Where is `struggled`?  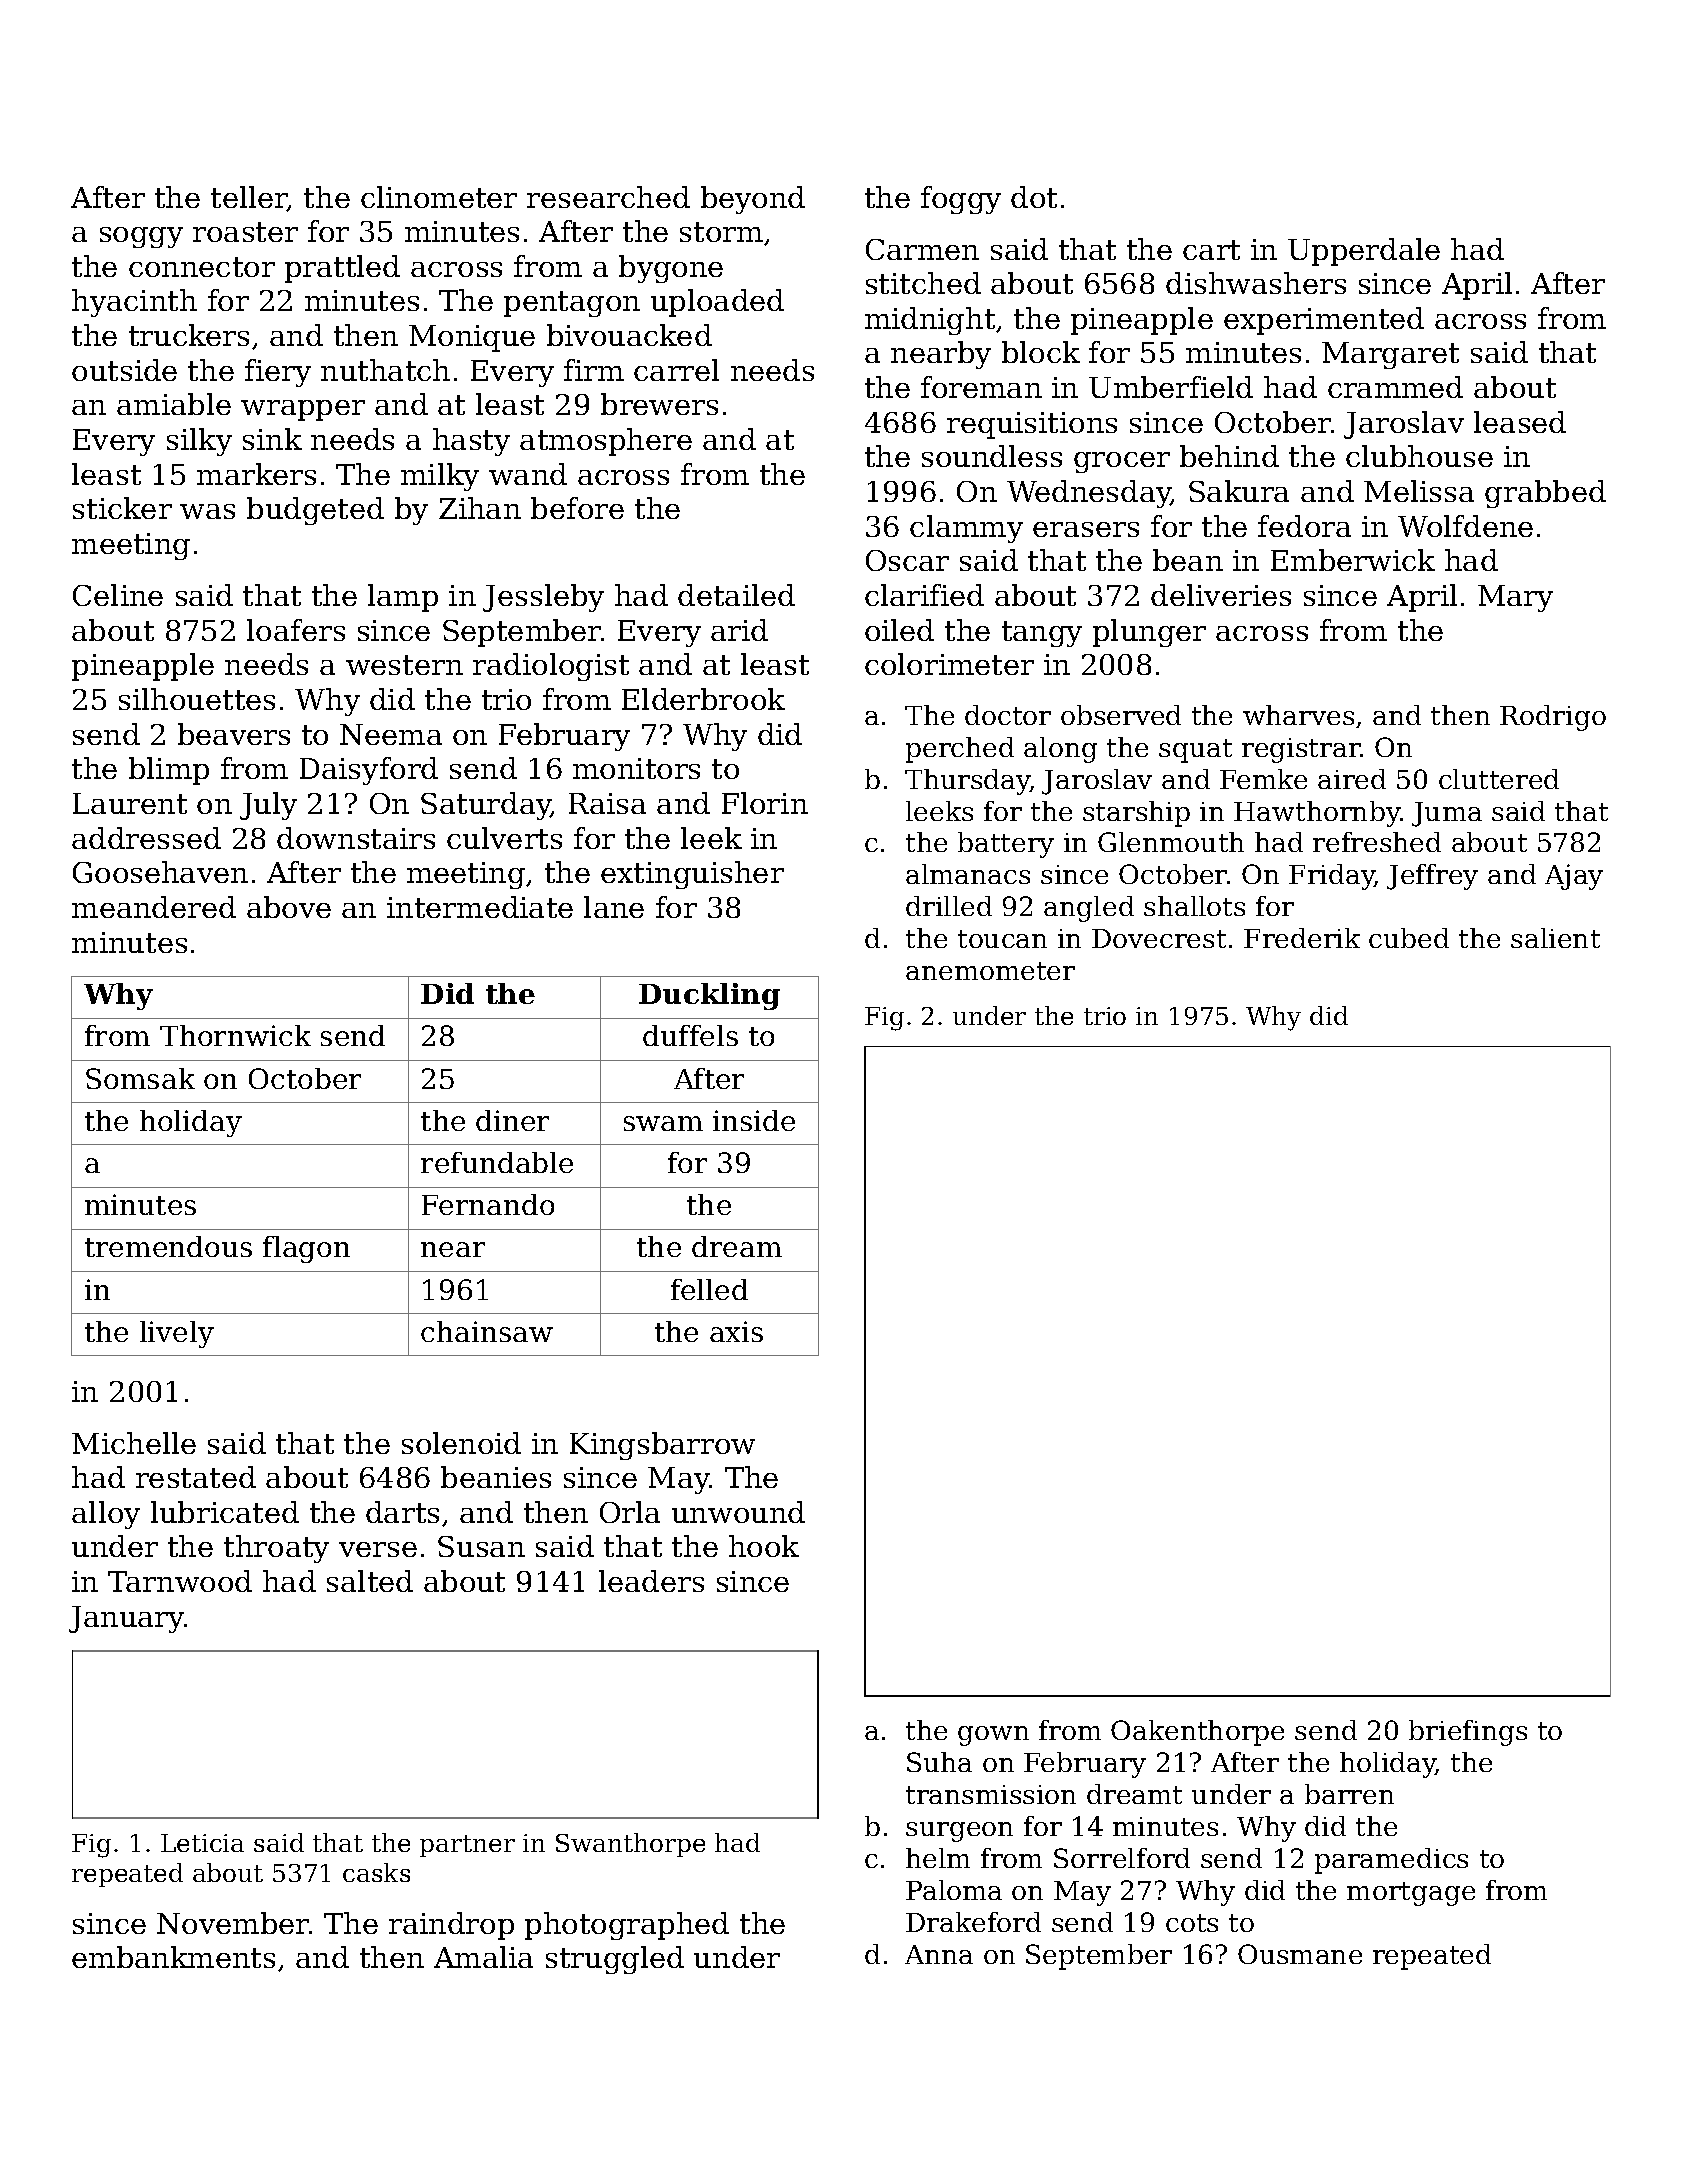 struggled is located at coordinates (615, 1960).
